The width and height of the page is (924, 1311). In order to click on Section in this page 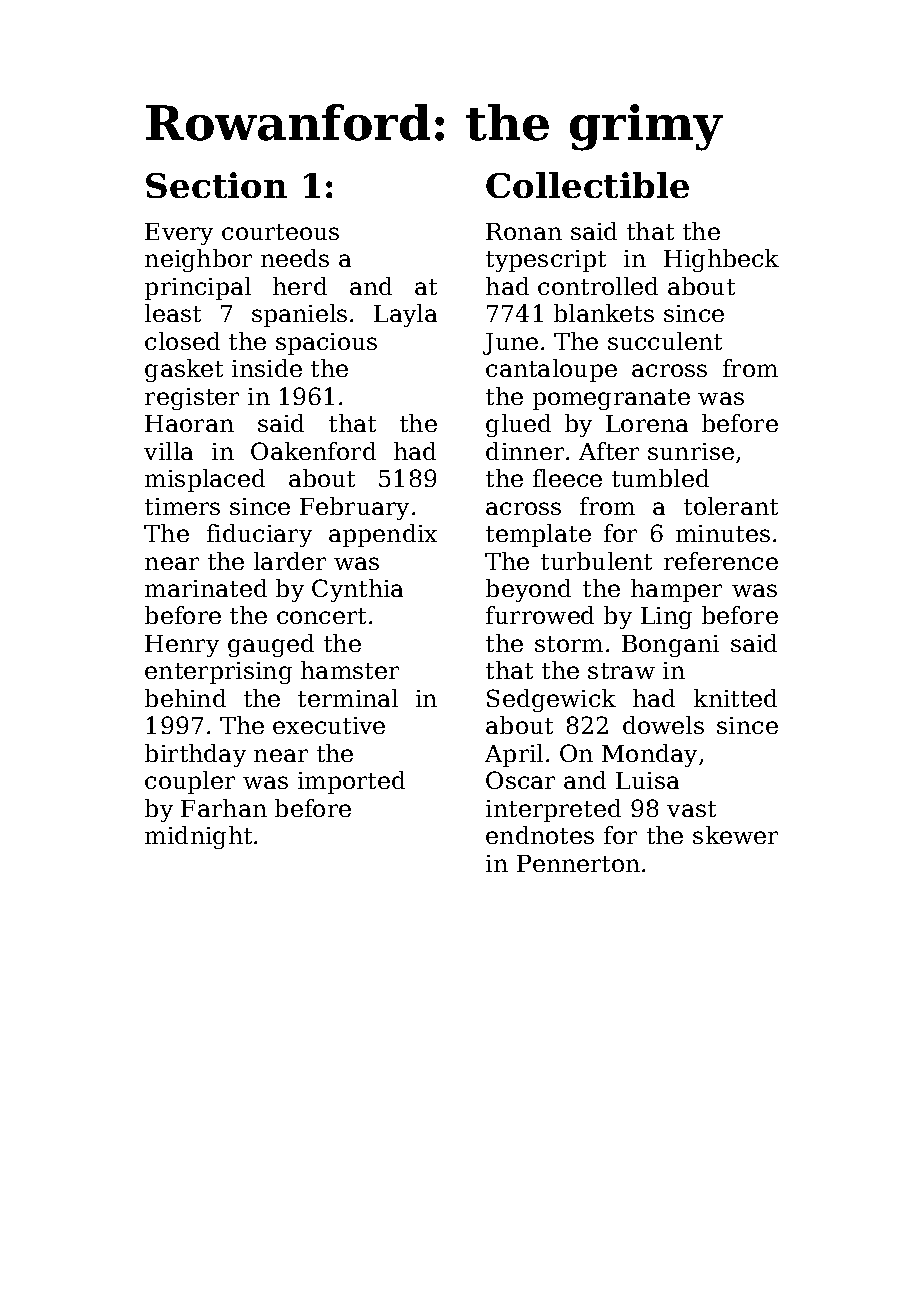, I will do `click(216, 185)`.
